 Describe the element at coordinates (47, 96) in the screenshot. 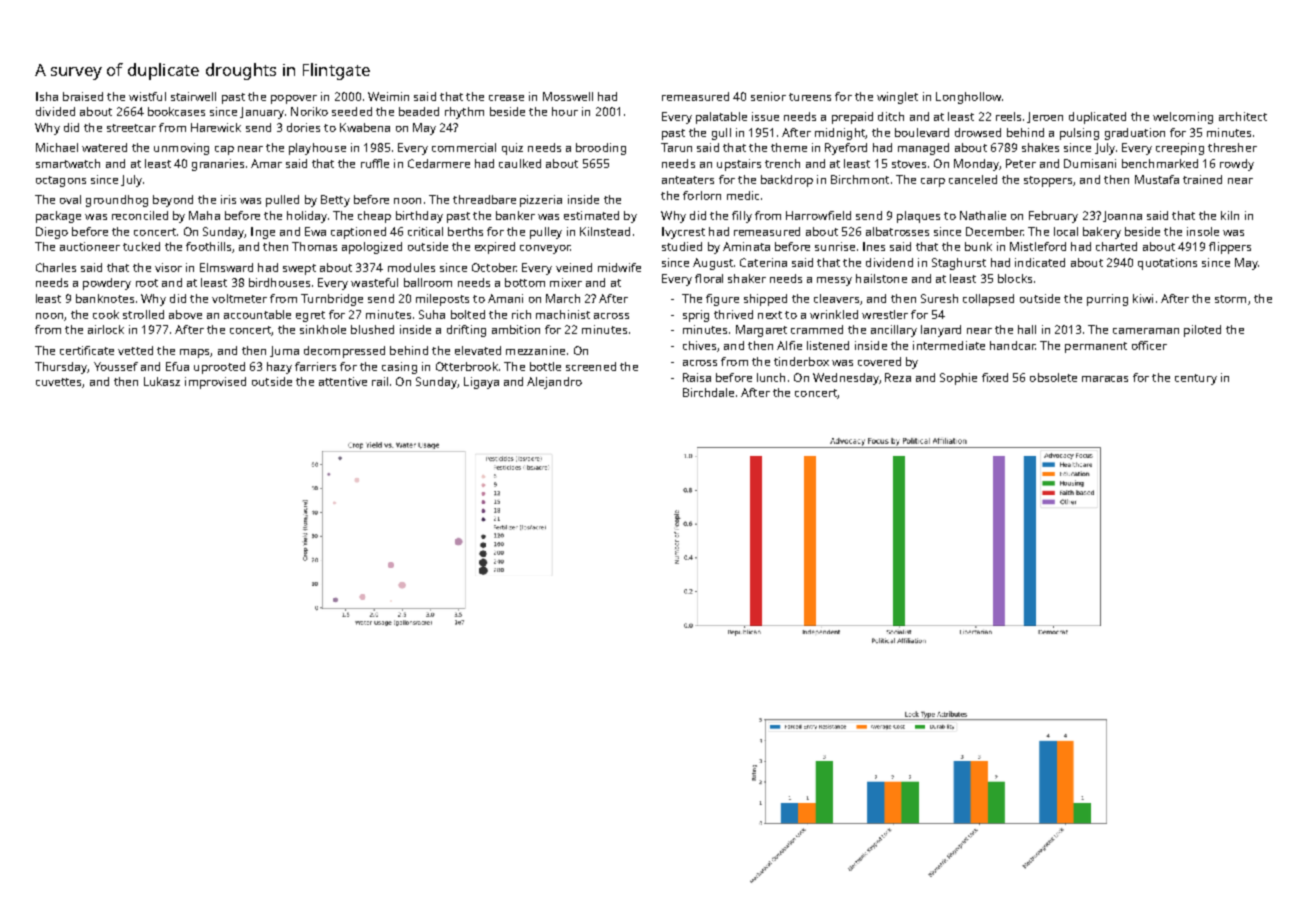

I see `Isha` at that location.
